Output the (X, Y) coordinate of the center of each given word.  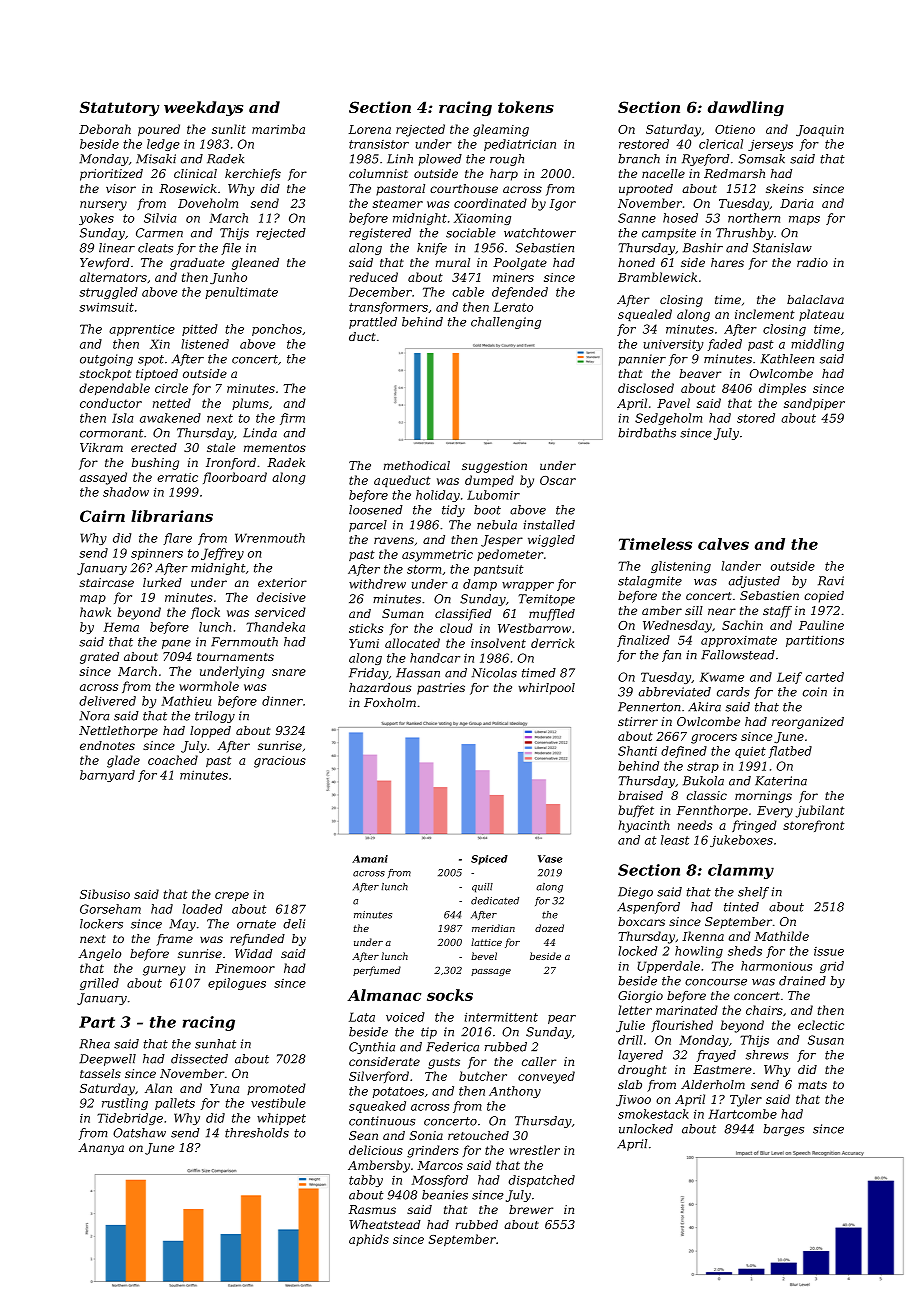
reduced (373, 277)
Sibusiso (105, 894)
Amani (370, 859)
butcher (483, 1076)
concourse (716, 982)
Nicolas (494, 673)
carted (824, 677)
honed (636, 262)
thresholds (257, 1133)
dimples (782, 389)
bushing (155, 464)
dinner (282, 701)
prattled (373, 323)
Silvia (160, 218)
